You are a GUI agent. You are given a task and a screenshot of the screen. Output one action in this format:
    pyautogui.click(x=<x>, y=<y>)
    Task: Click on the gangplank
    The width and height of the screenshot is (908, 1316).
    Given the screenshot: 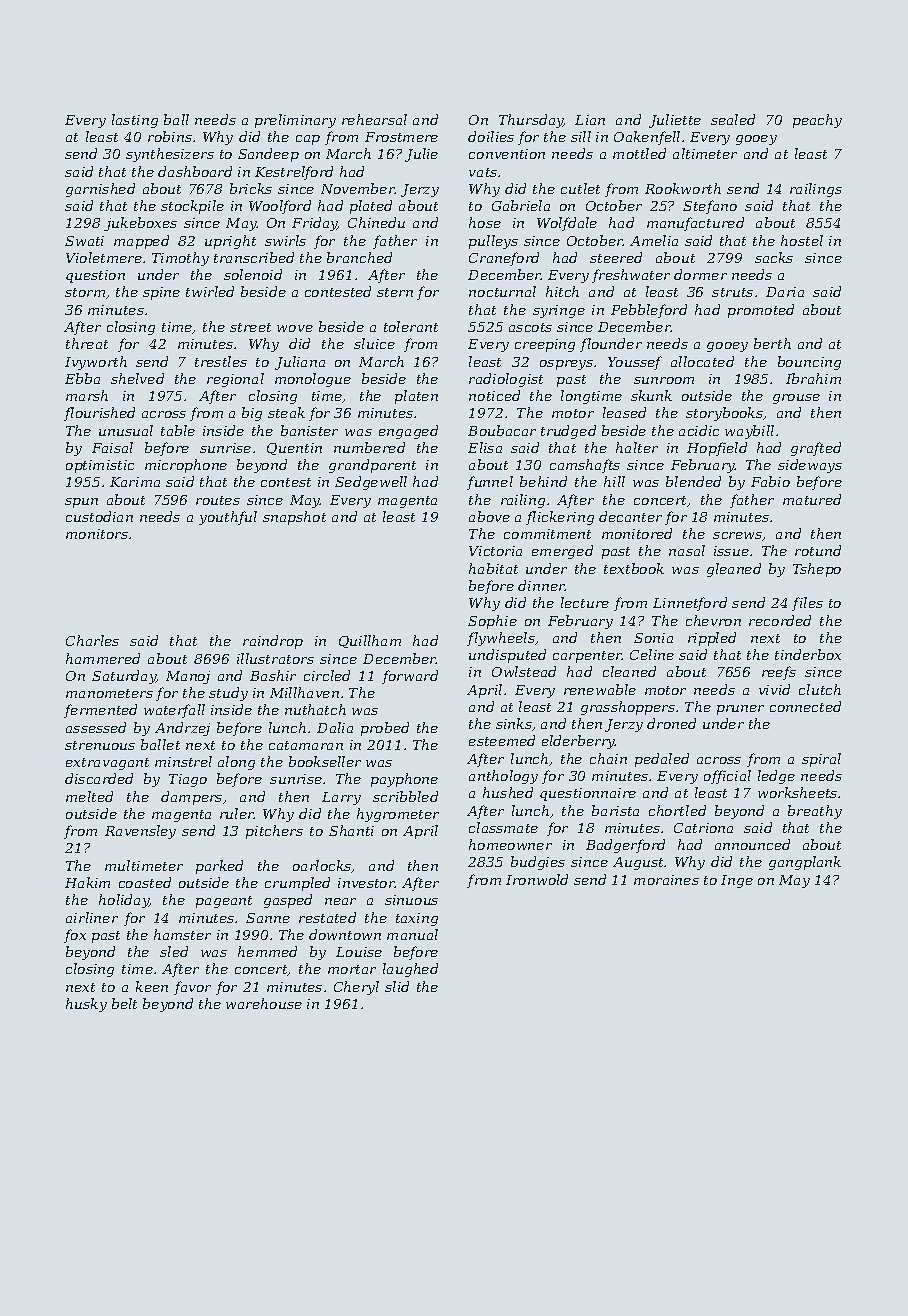 What is the action you would take?
    pyautogui.click(x=805, y=863)
